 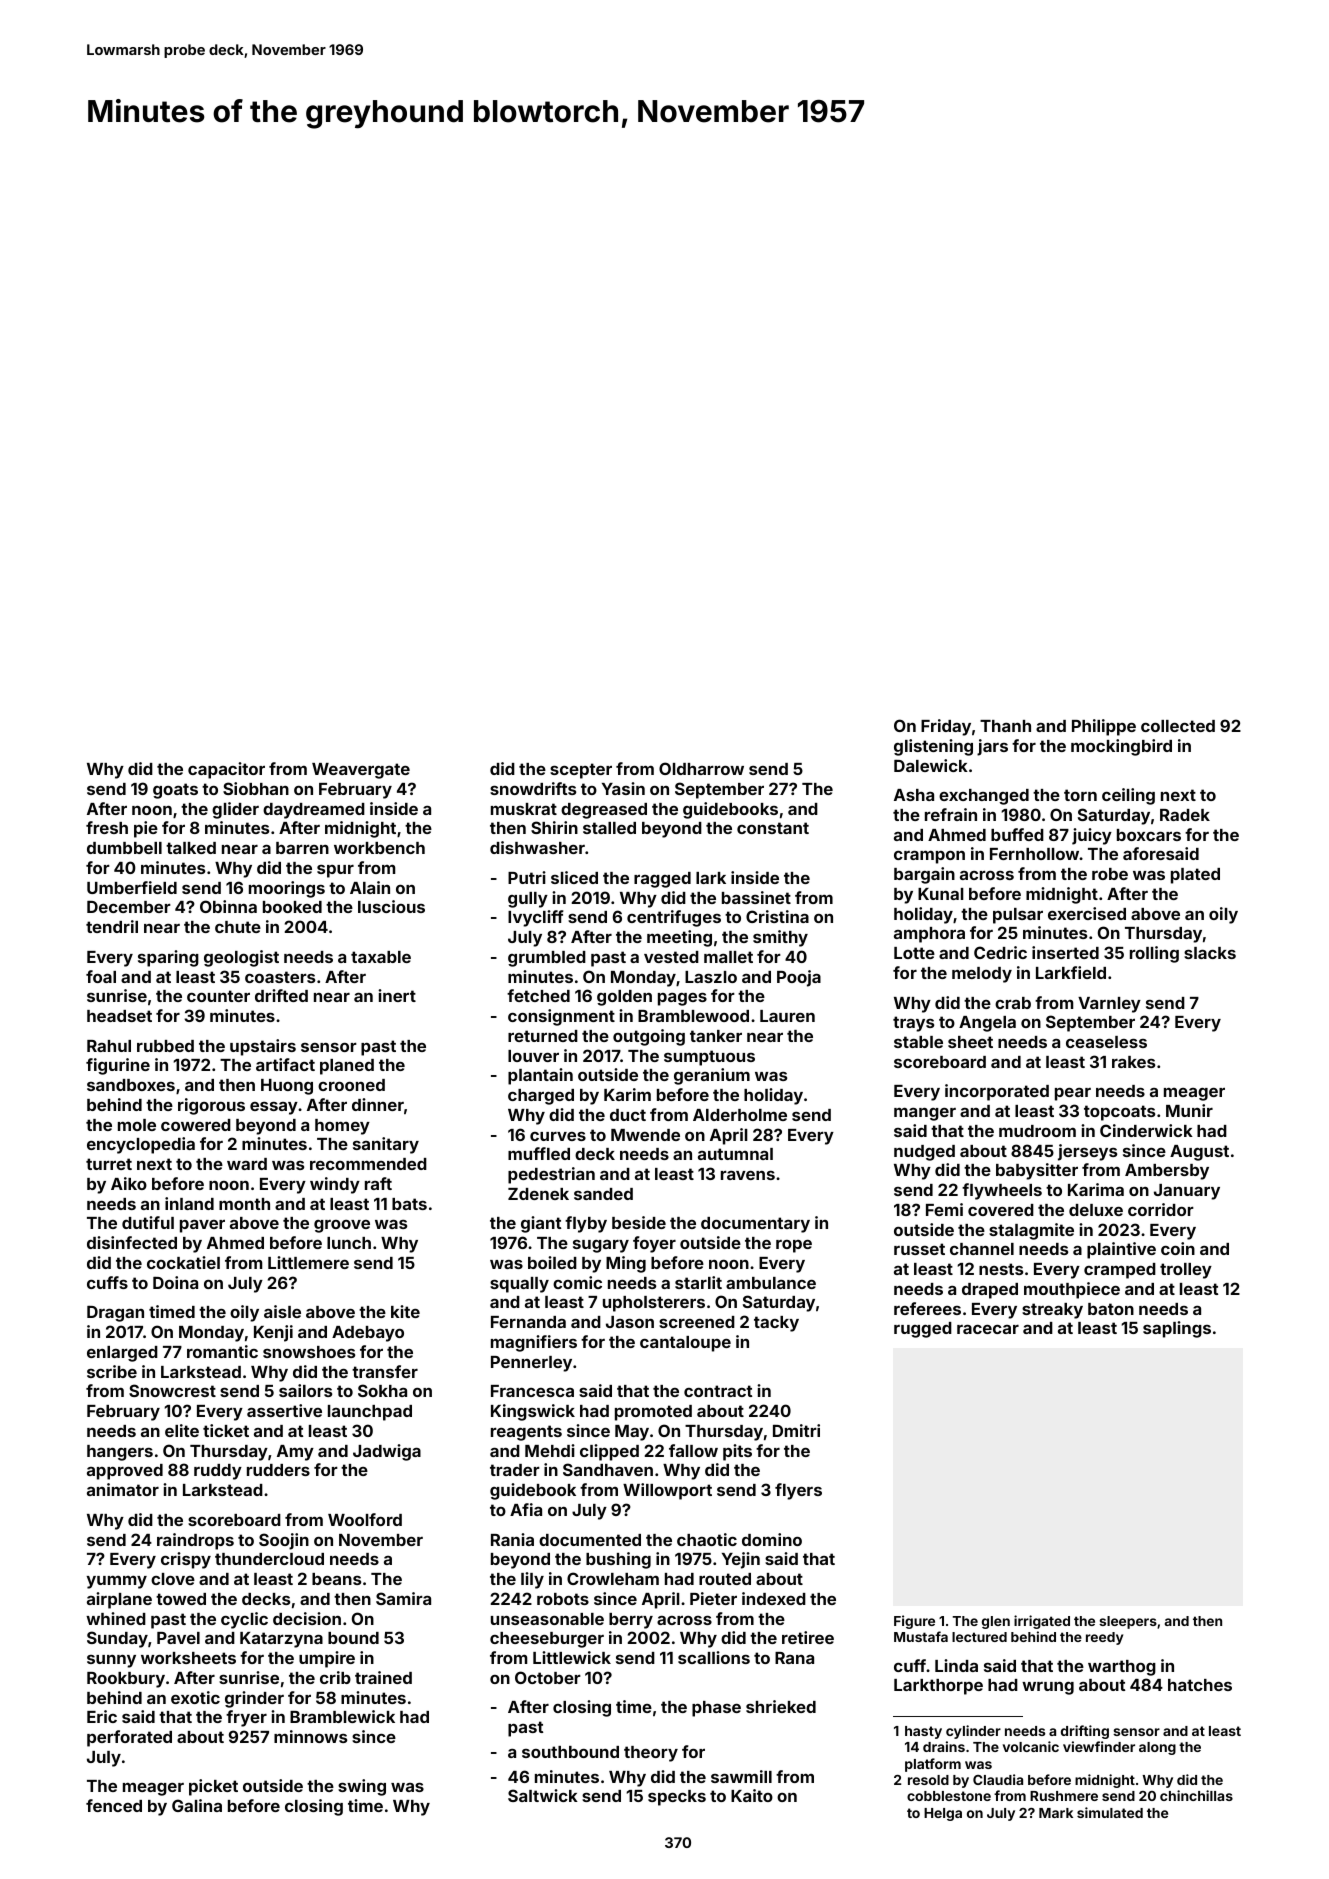 What do you see at coordinates (701, 768) in the page?
I see `Oldharrow` at bounding box center [701, 768].
